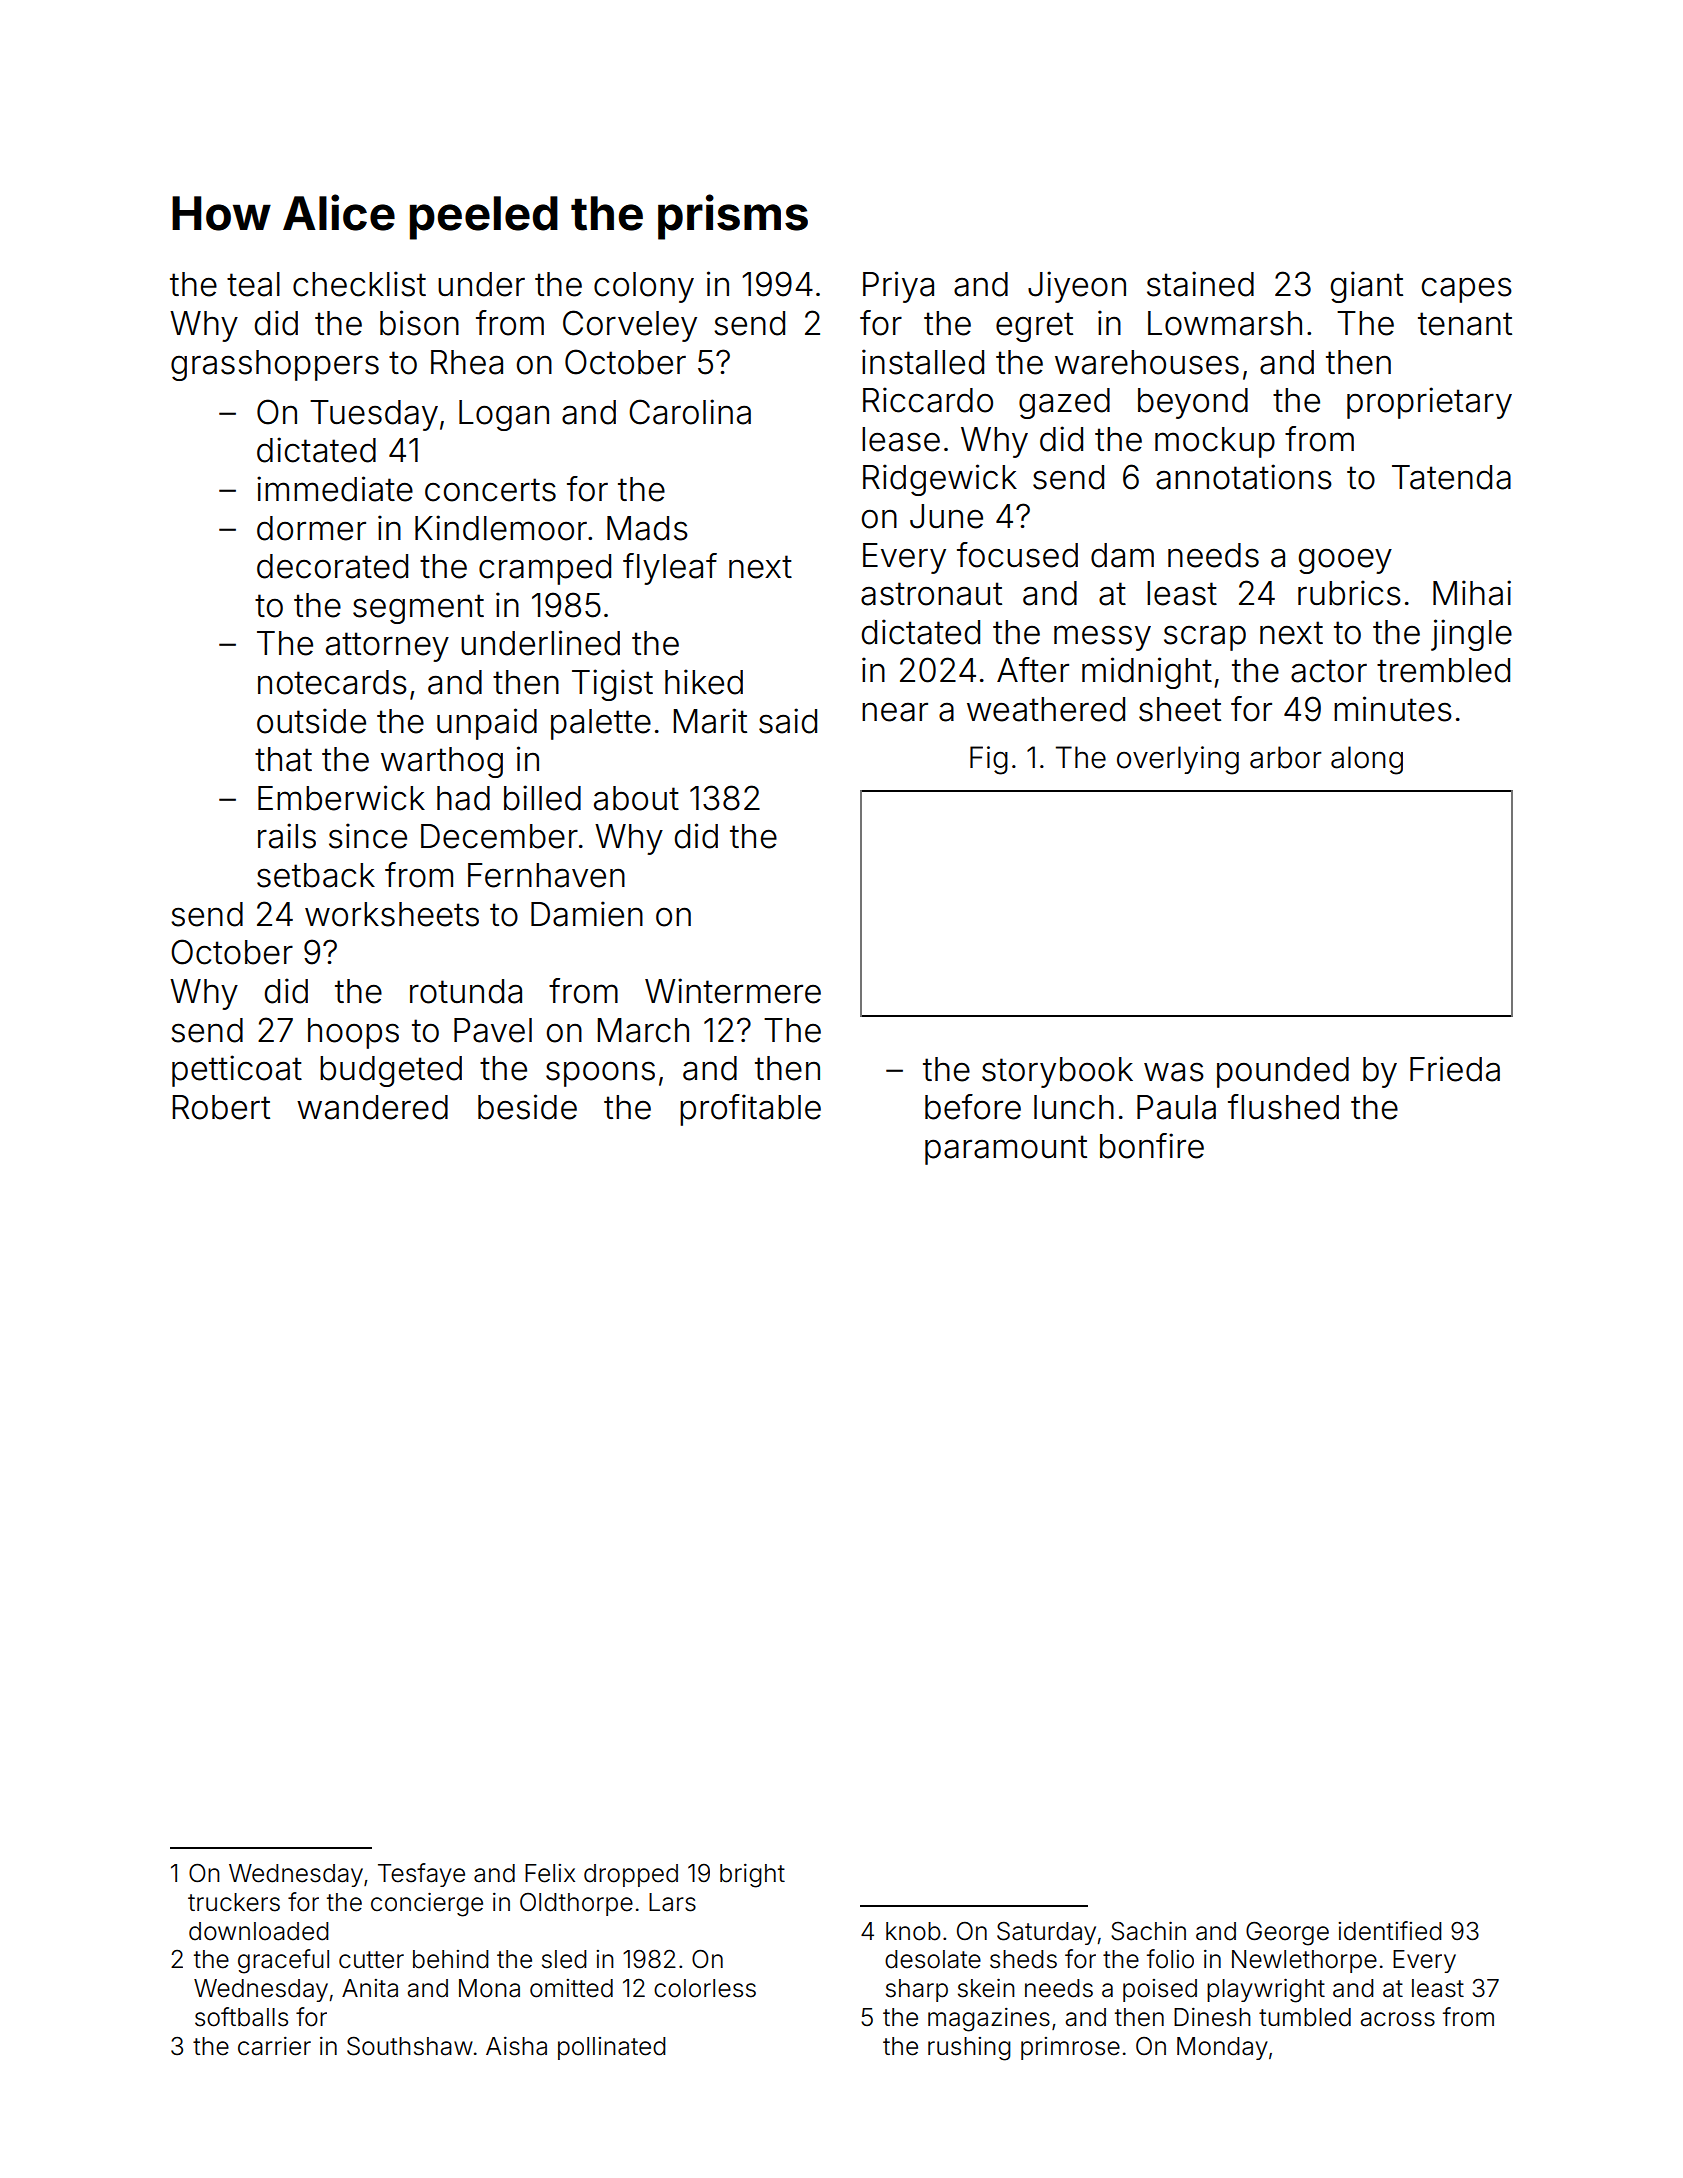  What do you see at coordinates (1283, 1072) in the page?
I see `pounded` at bounding box center [1283, 1072].
